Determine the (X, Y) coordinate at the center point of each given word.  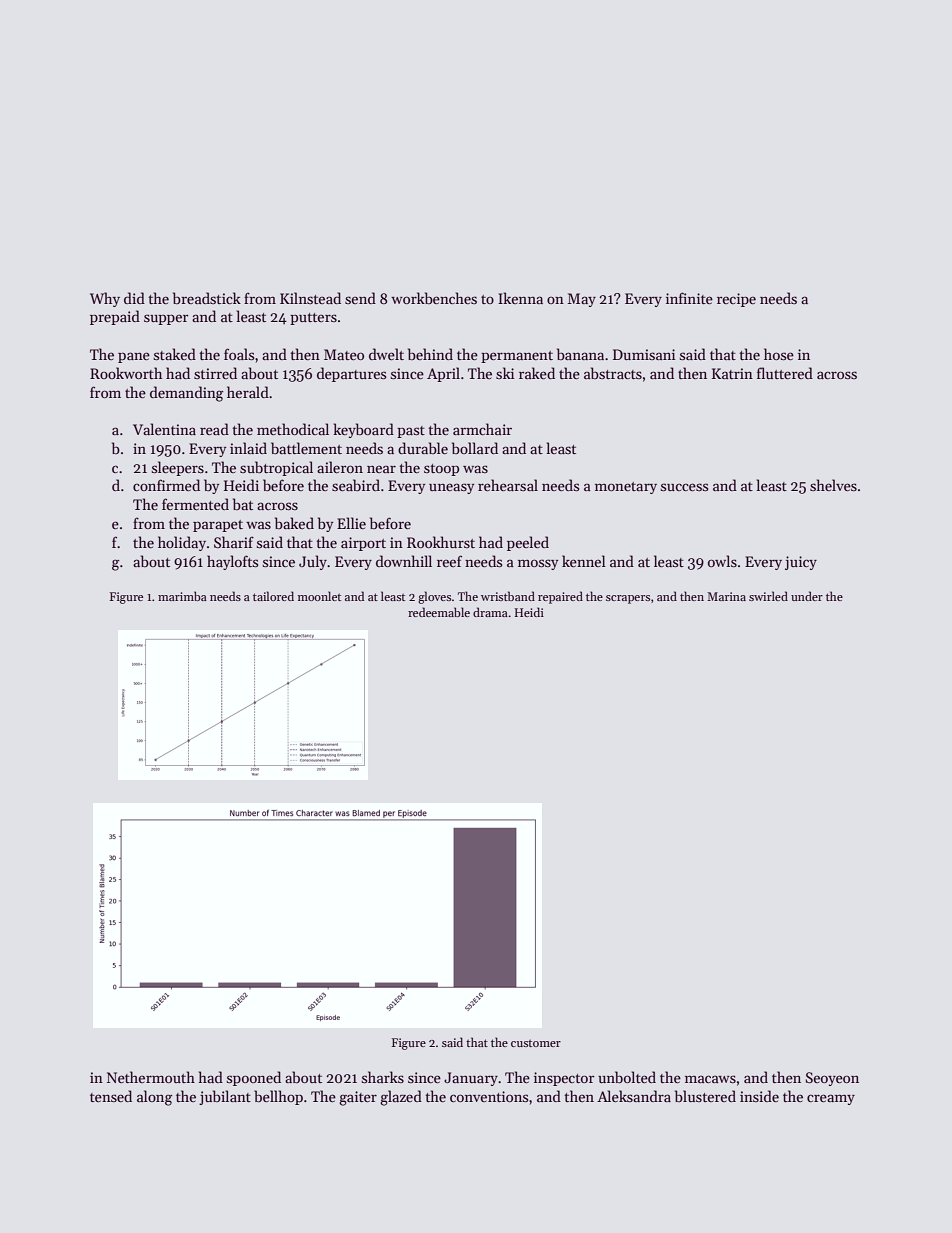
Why (105, 299)
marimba (182, 596)
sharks (383, 1077)
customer (536, 1043)
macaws (710, 1079)
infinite (689, 298)
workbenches (434, 298)
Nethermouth (151, 1077)
